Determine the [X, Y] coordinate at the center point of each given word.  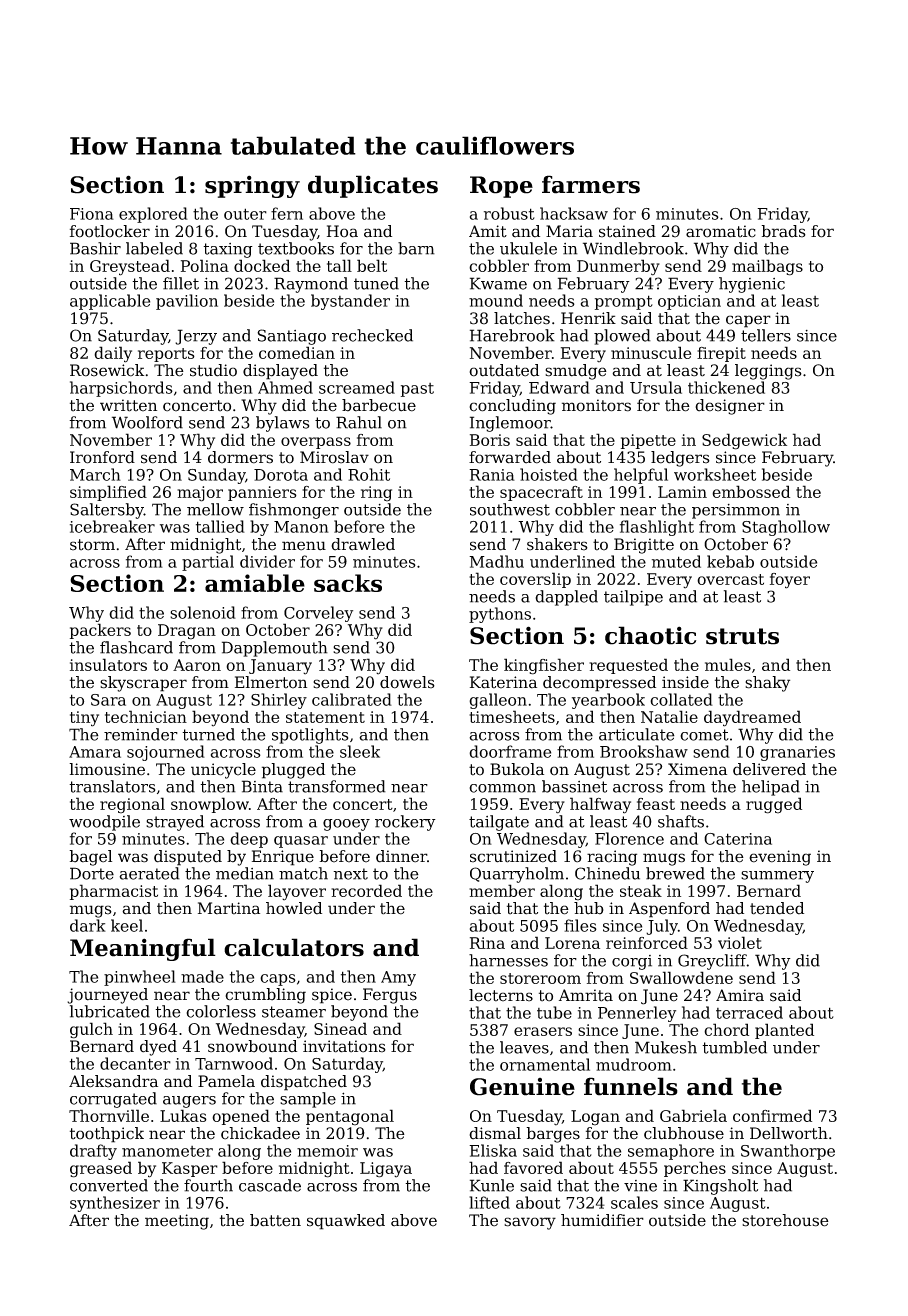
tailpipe [633, 598]
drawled [363, 544]
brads [783, 231]
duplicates [373, 186]
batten [275, 1220]
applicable [110, 302]
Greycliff [712, 962]
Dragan [187, 632]
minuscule [651, 352]
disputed [188, 858]
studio [213, 370]
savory [530, 1223]
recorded [366, 890]
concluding [512, 407]
